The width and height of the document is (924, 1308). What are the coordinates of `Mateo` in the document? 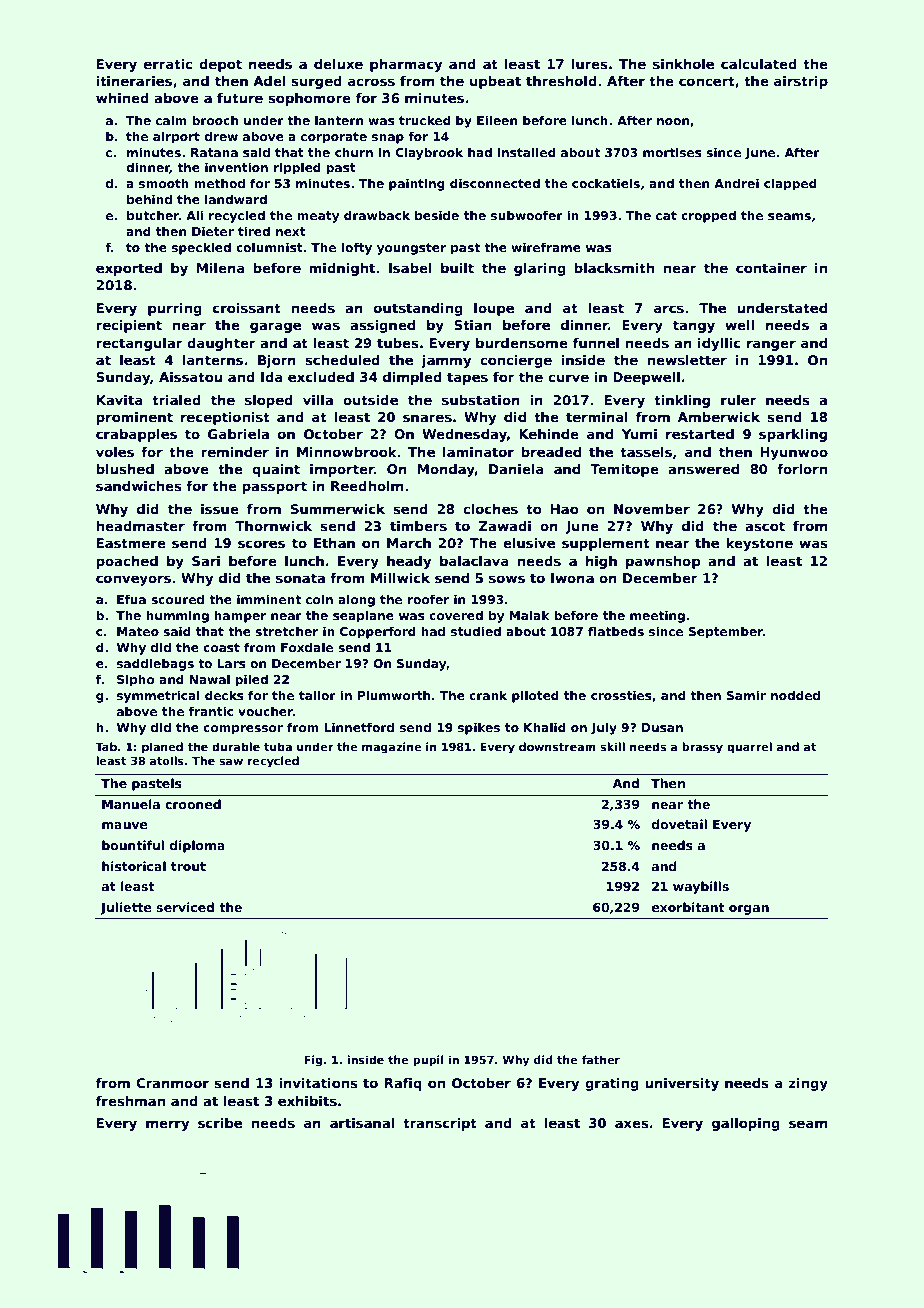 It's located at (138, 631).
